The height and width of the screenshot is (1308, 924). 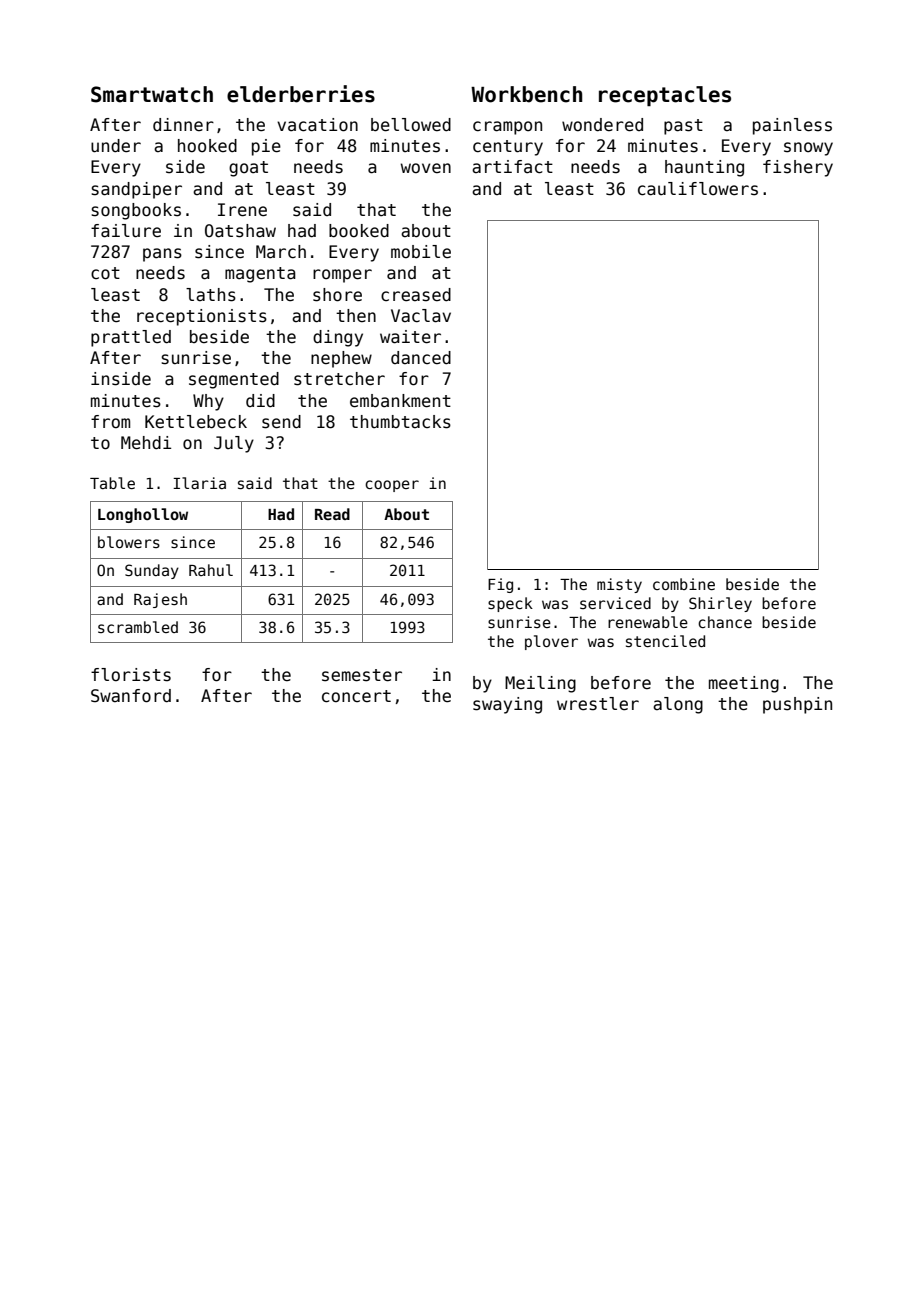 I want to click on combine, so click(x=684, y=584).
